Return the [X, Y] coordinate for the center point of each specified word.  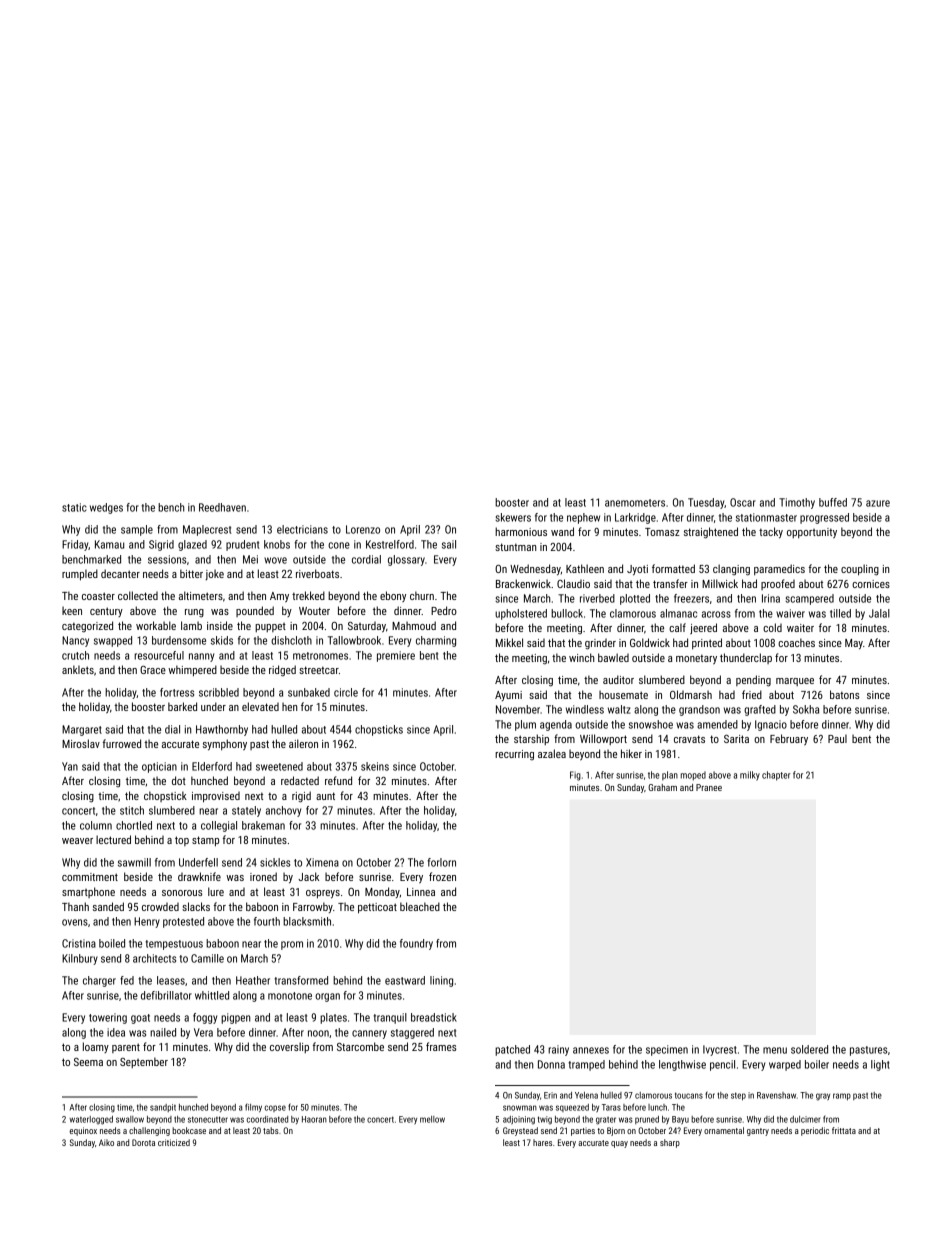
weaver [77, 841]
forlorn [442, 862]
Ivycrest [720, 1050]
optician [159, 767]
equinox [83, 1131]
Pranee [709, 787]
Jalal [879, 613]
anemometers [635, 503]
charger [99, 981]
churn [422, 595]
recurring [514, 755]
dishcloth [291, 640]
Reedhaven [222, 507]
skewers [513, 517]
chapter [776, 776]
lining [441, 981]
